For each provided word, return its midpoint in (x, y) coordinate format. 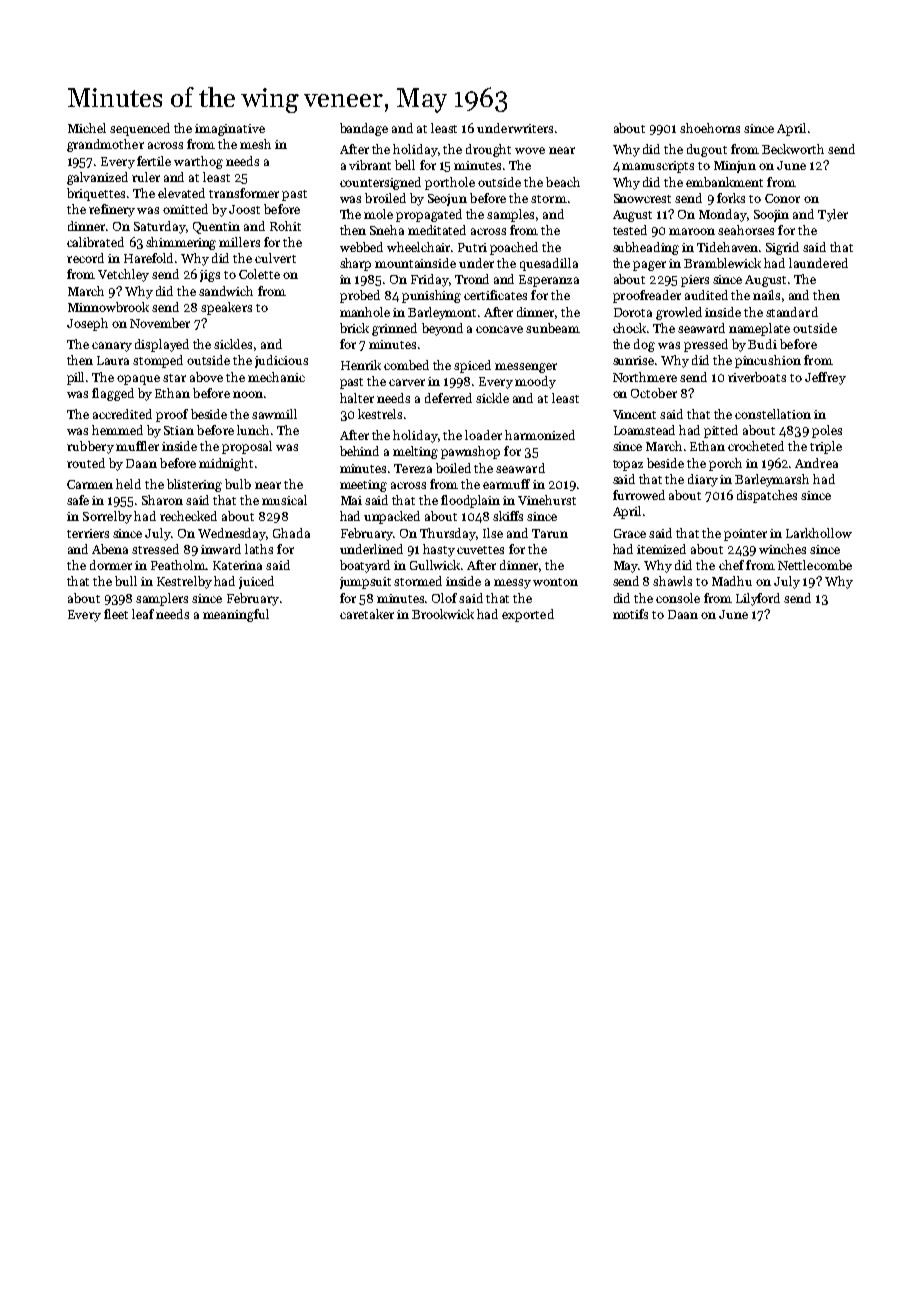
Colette (259, 274)
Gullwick (436, 565)
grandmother (105, 145)
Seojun (447, 200)
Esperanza (549, 281)
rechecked (188, 516)
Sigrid (782, 248)
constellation (773, 414)
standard (792, 312)
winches (782, 549)
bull (126, 581)
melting (415, 452)
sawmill (274, 414)
